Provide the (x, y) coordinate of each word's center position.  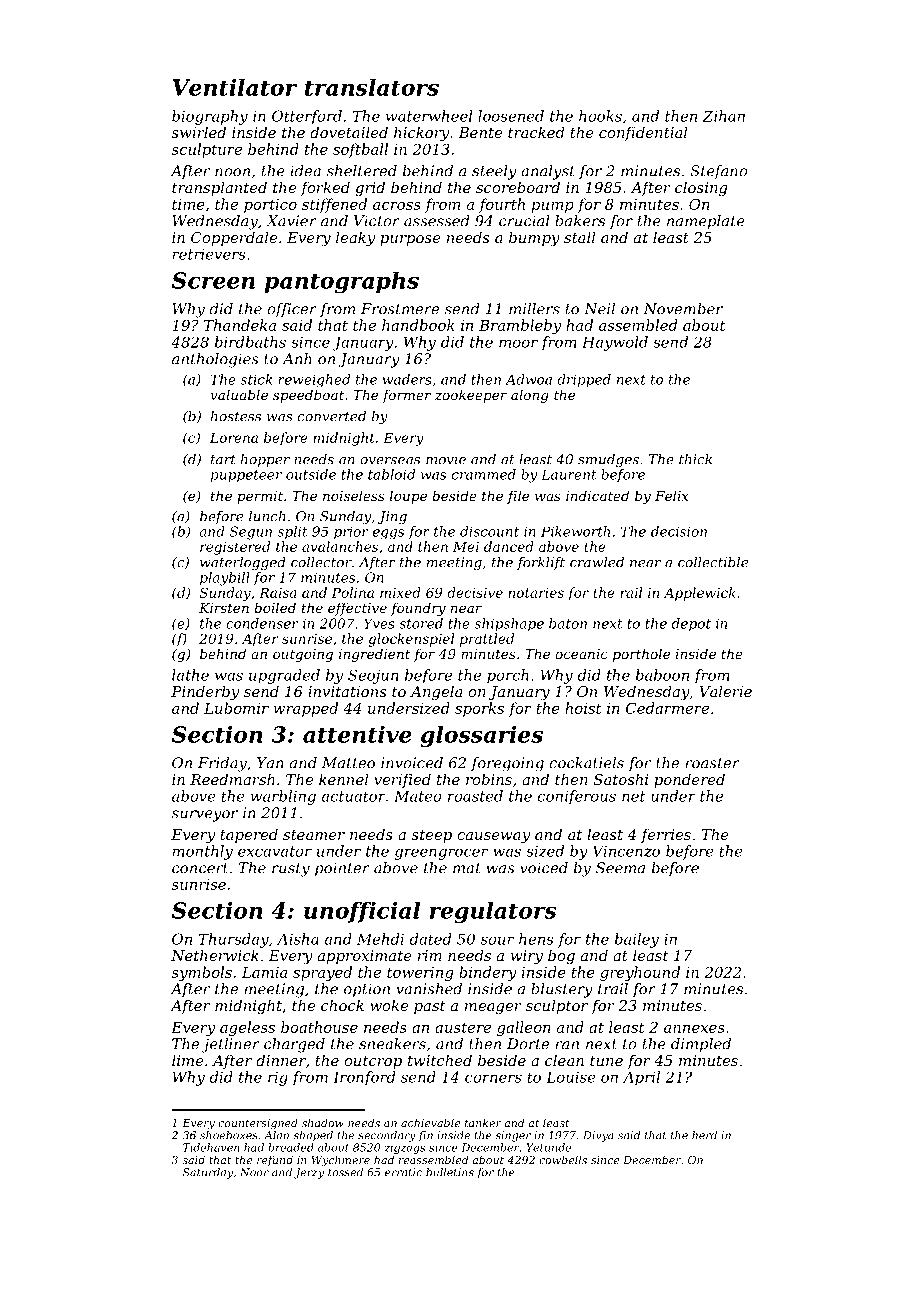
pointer (342, 869)
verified (402, 780)
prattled (487, 640)
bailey (637, 940)
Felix (671, 495)
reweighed (314, 381)
